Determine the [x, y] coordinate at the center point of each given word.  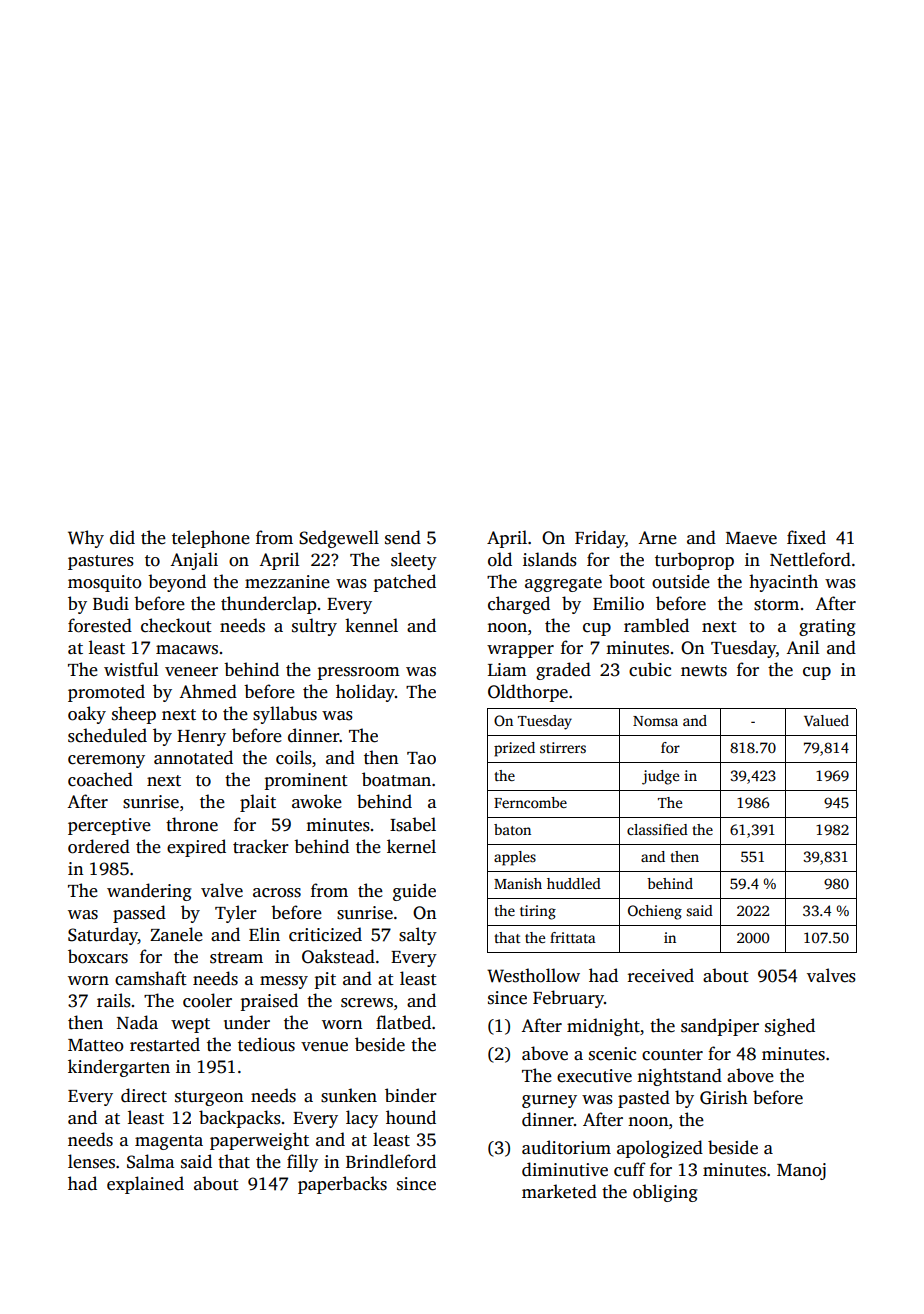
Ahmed [208, 691]
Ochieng [655, 912]
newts [704, 671]
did [122, 537]
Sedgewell [339, 539]
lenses [91, 1161]
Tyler [236, 914]
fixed [806, 537]
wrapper [520, 651]
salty [418, 936]
